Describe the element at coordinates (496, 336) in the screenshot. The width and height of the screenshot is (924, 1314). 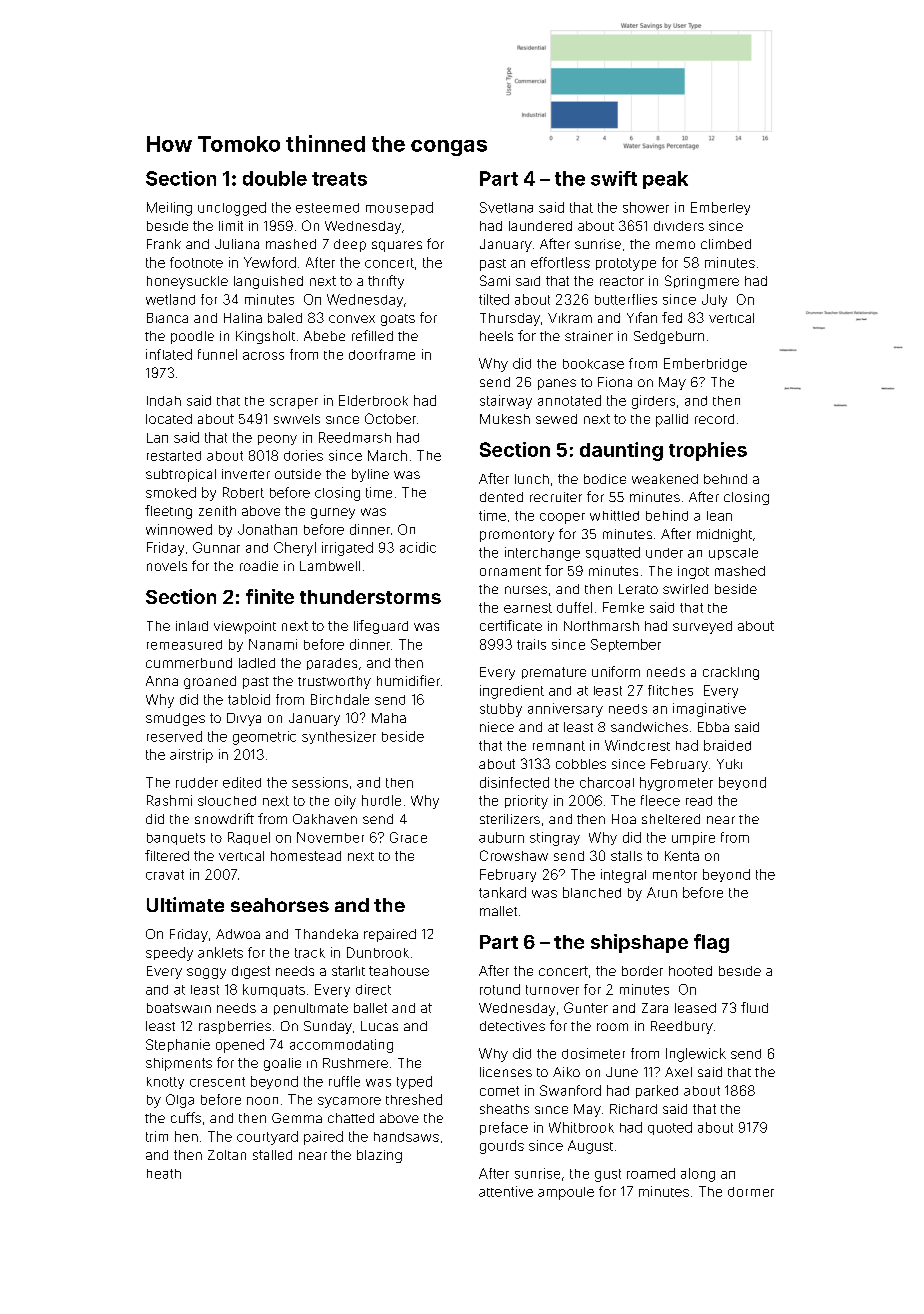
I see `heels` at that location.
